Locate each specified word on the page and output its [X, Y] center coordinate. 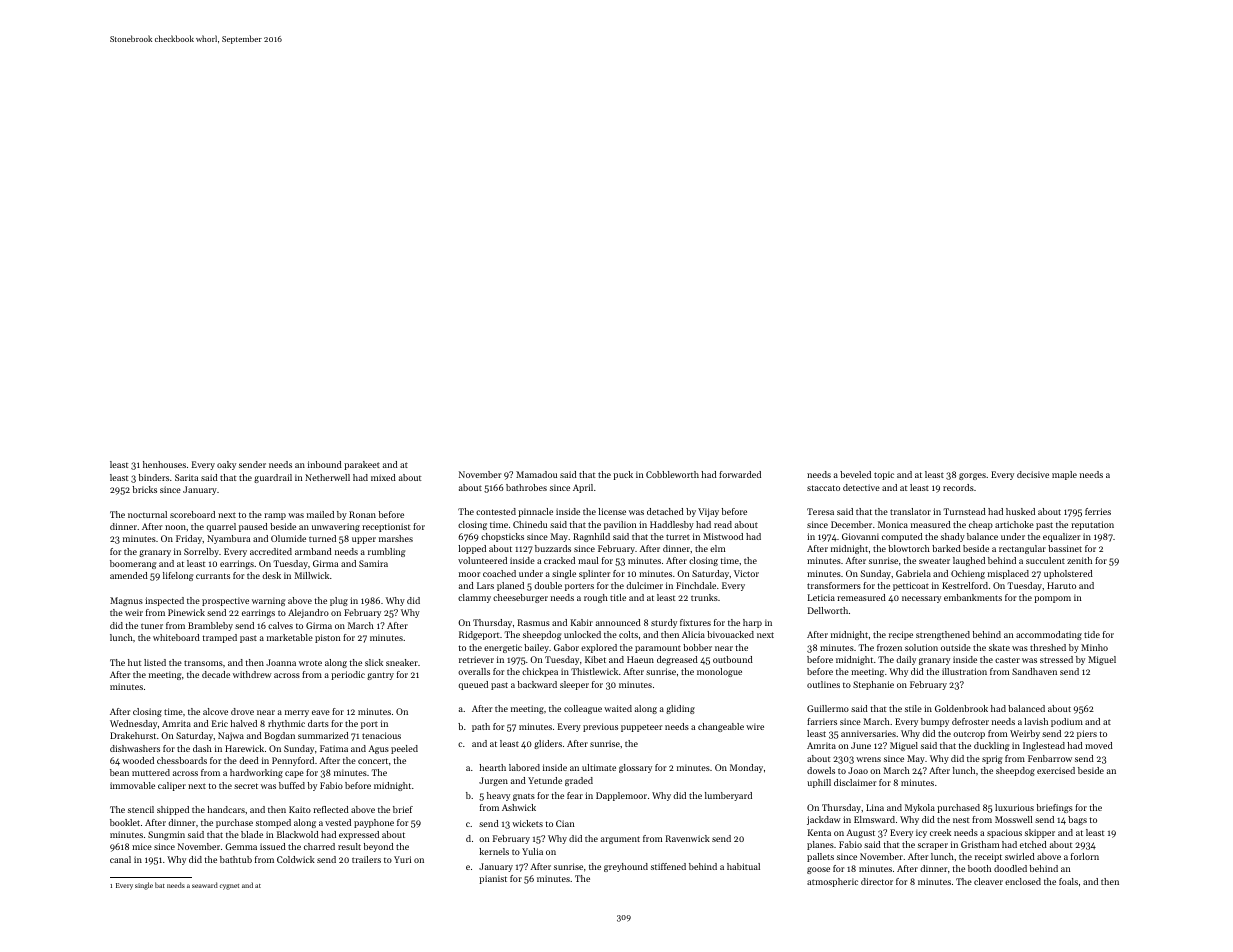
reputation [1092, 525]
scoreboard [192, 514]
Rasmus [534, 622]
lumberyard [728, 796]
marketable [290, 637]
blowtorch [909, 548]
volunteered [482, 560]
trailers [366, 859]
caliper [172, 786]
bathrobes [526, 487]
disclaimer [855, 782]
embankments [973, 597]
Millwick [311, 575]
